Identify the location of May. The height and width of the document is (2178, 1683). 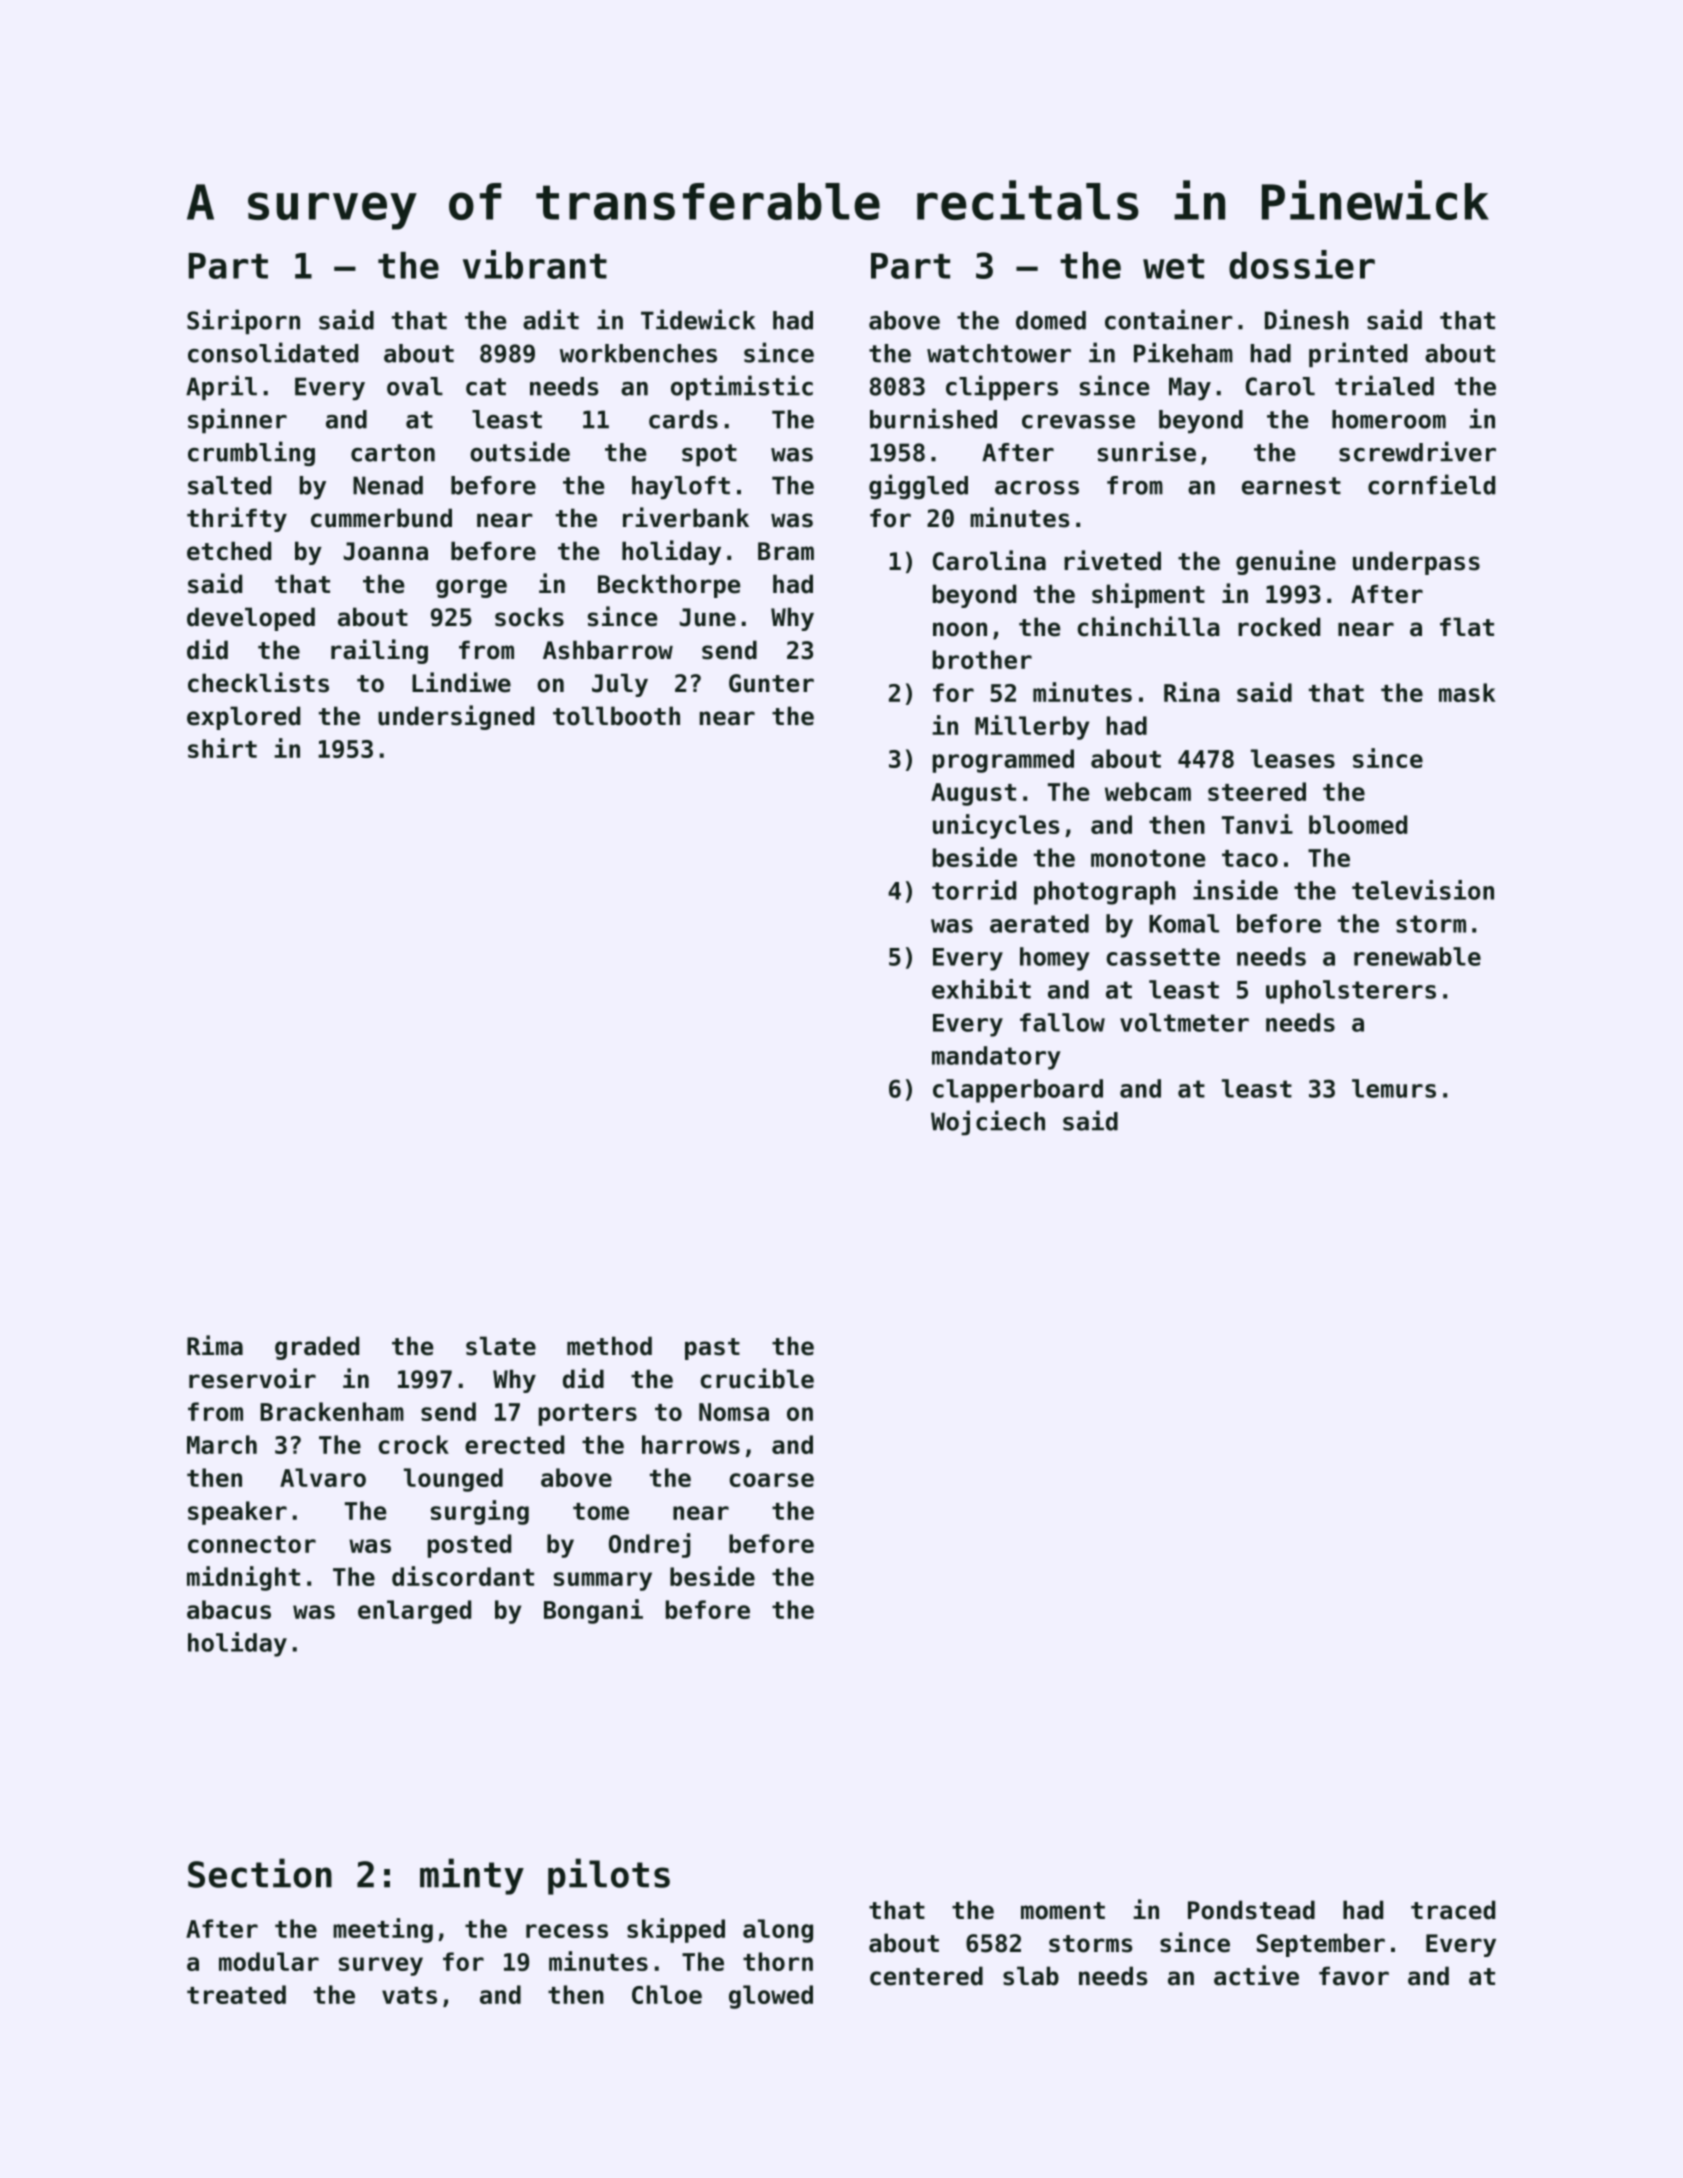
(1190, 388).
